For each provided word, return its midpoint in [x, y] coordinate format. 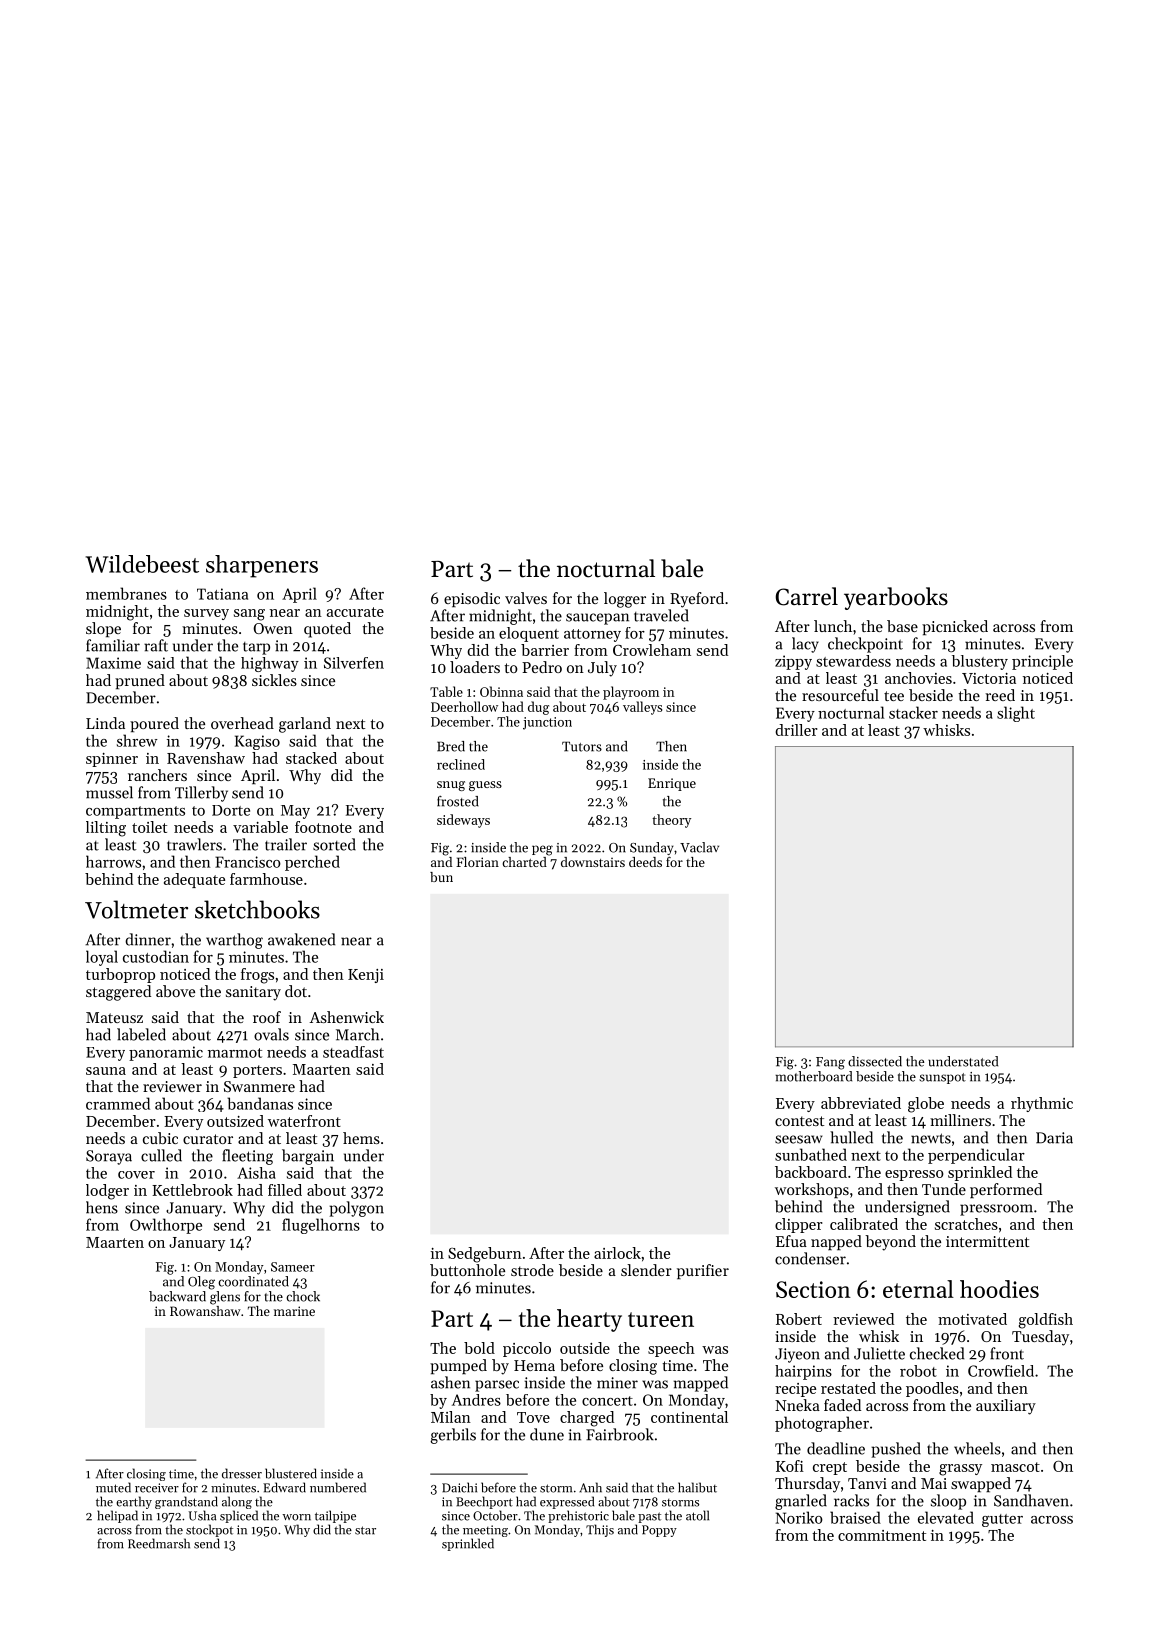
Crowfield [1001, 1371]
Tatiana [222, 594]
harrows [113, 861]
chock [303, 1296]
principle [1042, 662]
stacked [311, 758]
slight [1016, 714]
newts [931, 1138]
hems [361, 1138]
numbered [338, 1487]
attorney [592, 635]
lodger [107, 1192]
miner [617, 1383]
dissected [875, 1061]
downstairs [593, 862]
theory [671, 821]
